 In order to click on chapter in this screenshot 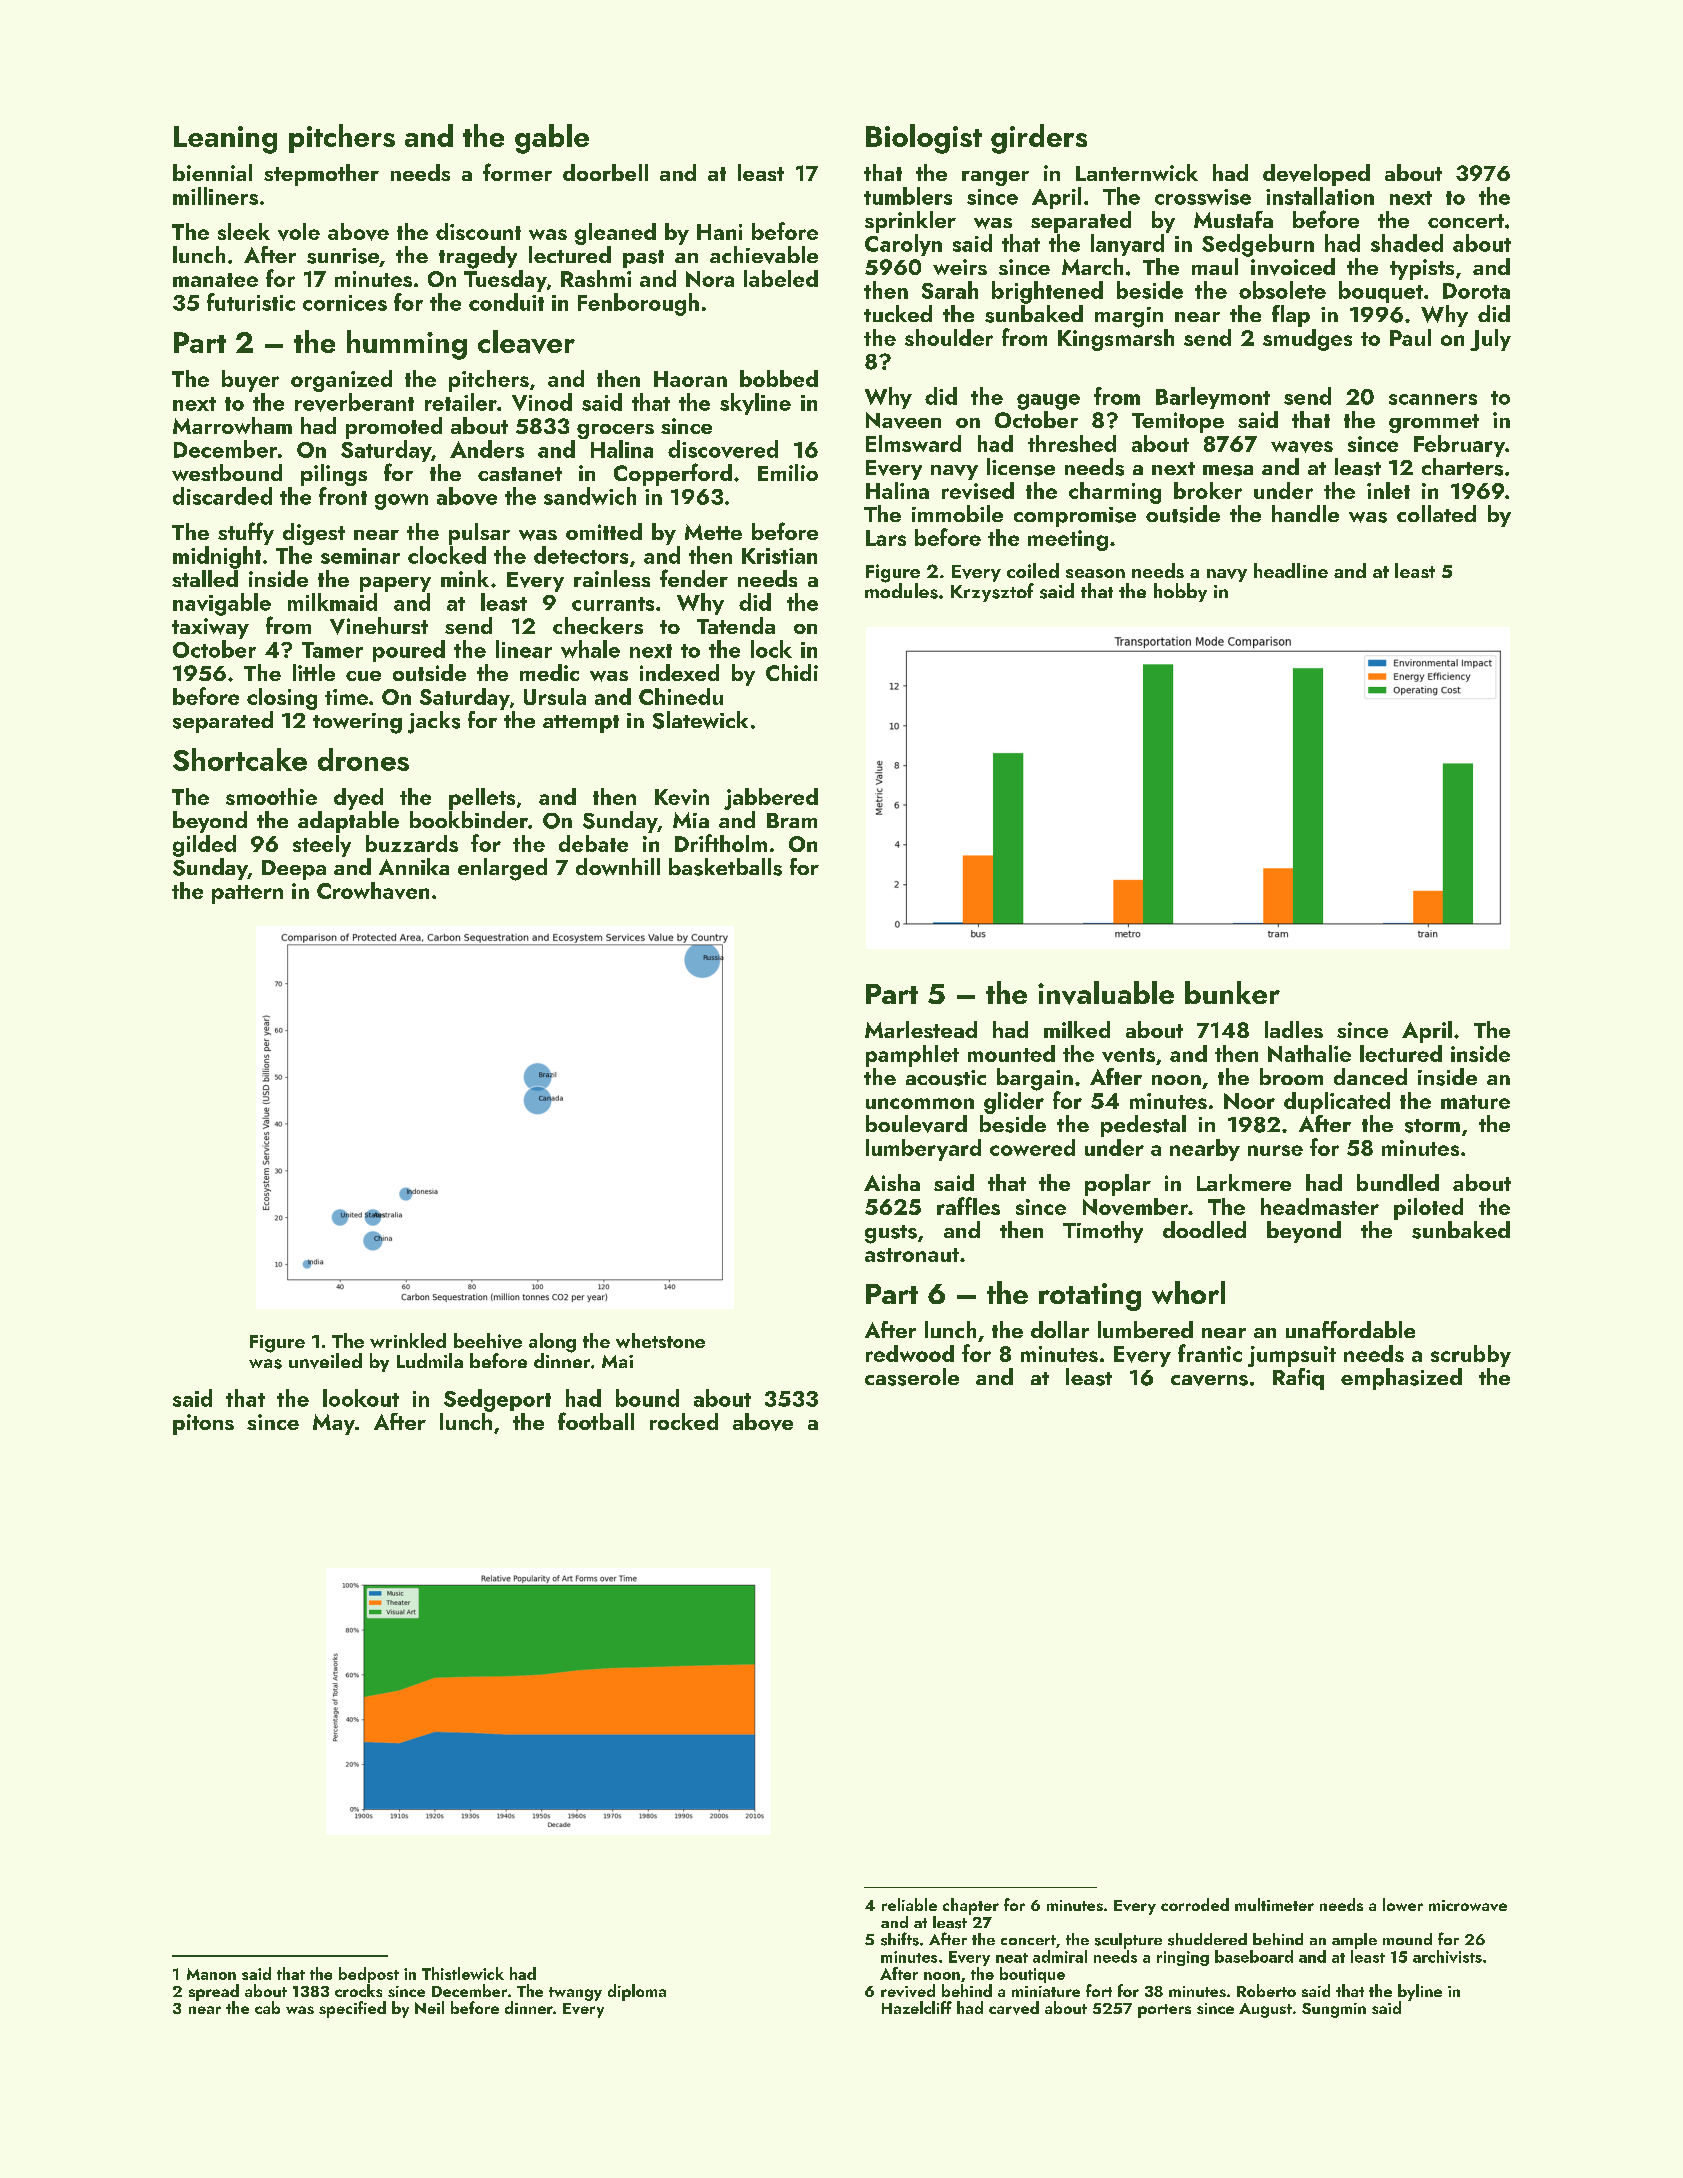, I will do `click(971, 1906)`.
